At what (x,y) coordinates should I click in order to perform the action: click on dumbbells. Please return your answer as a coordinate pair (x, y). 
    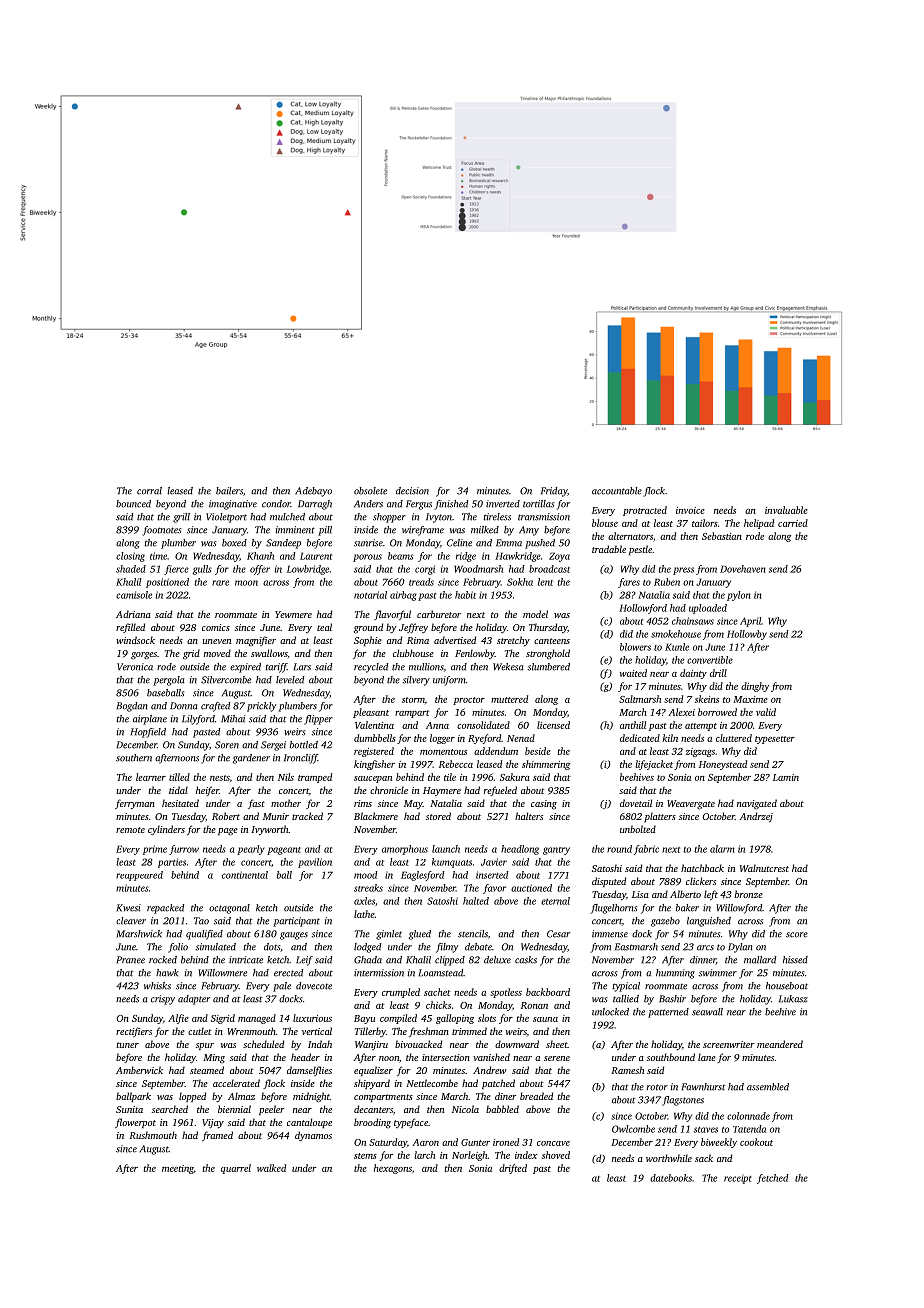
    Looking at the image, I should click on (375, 738).
